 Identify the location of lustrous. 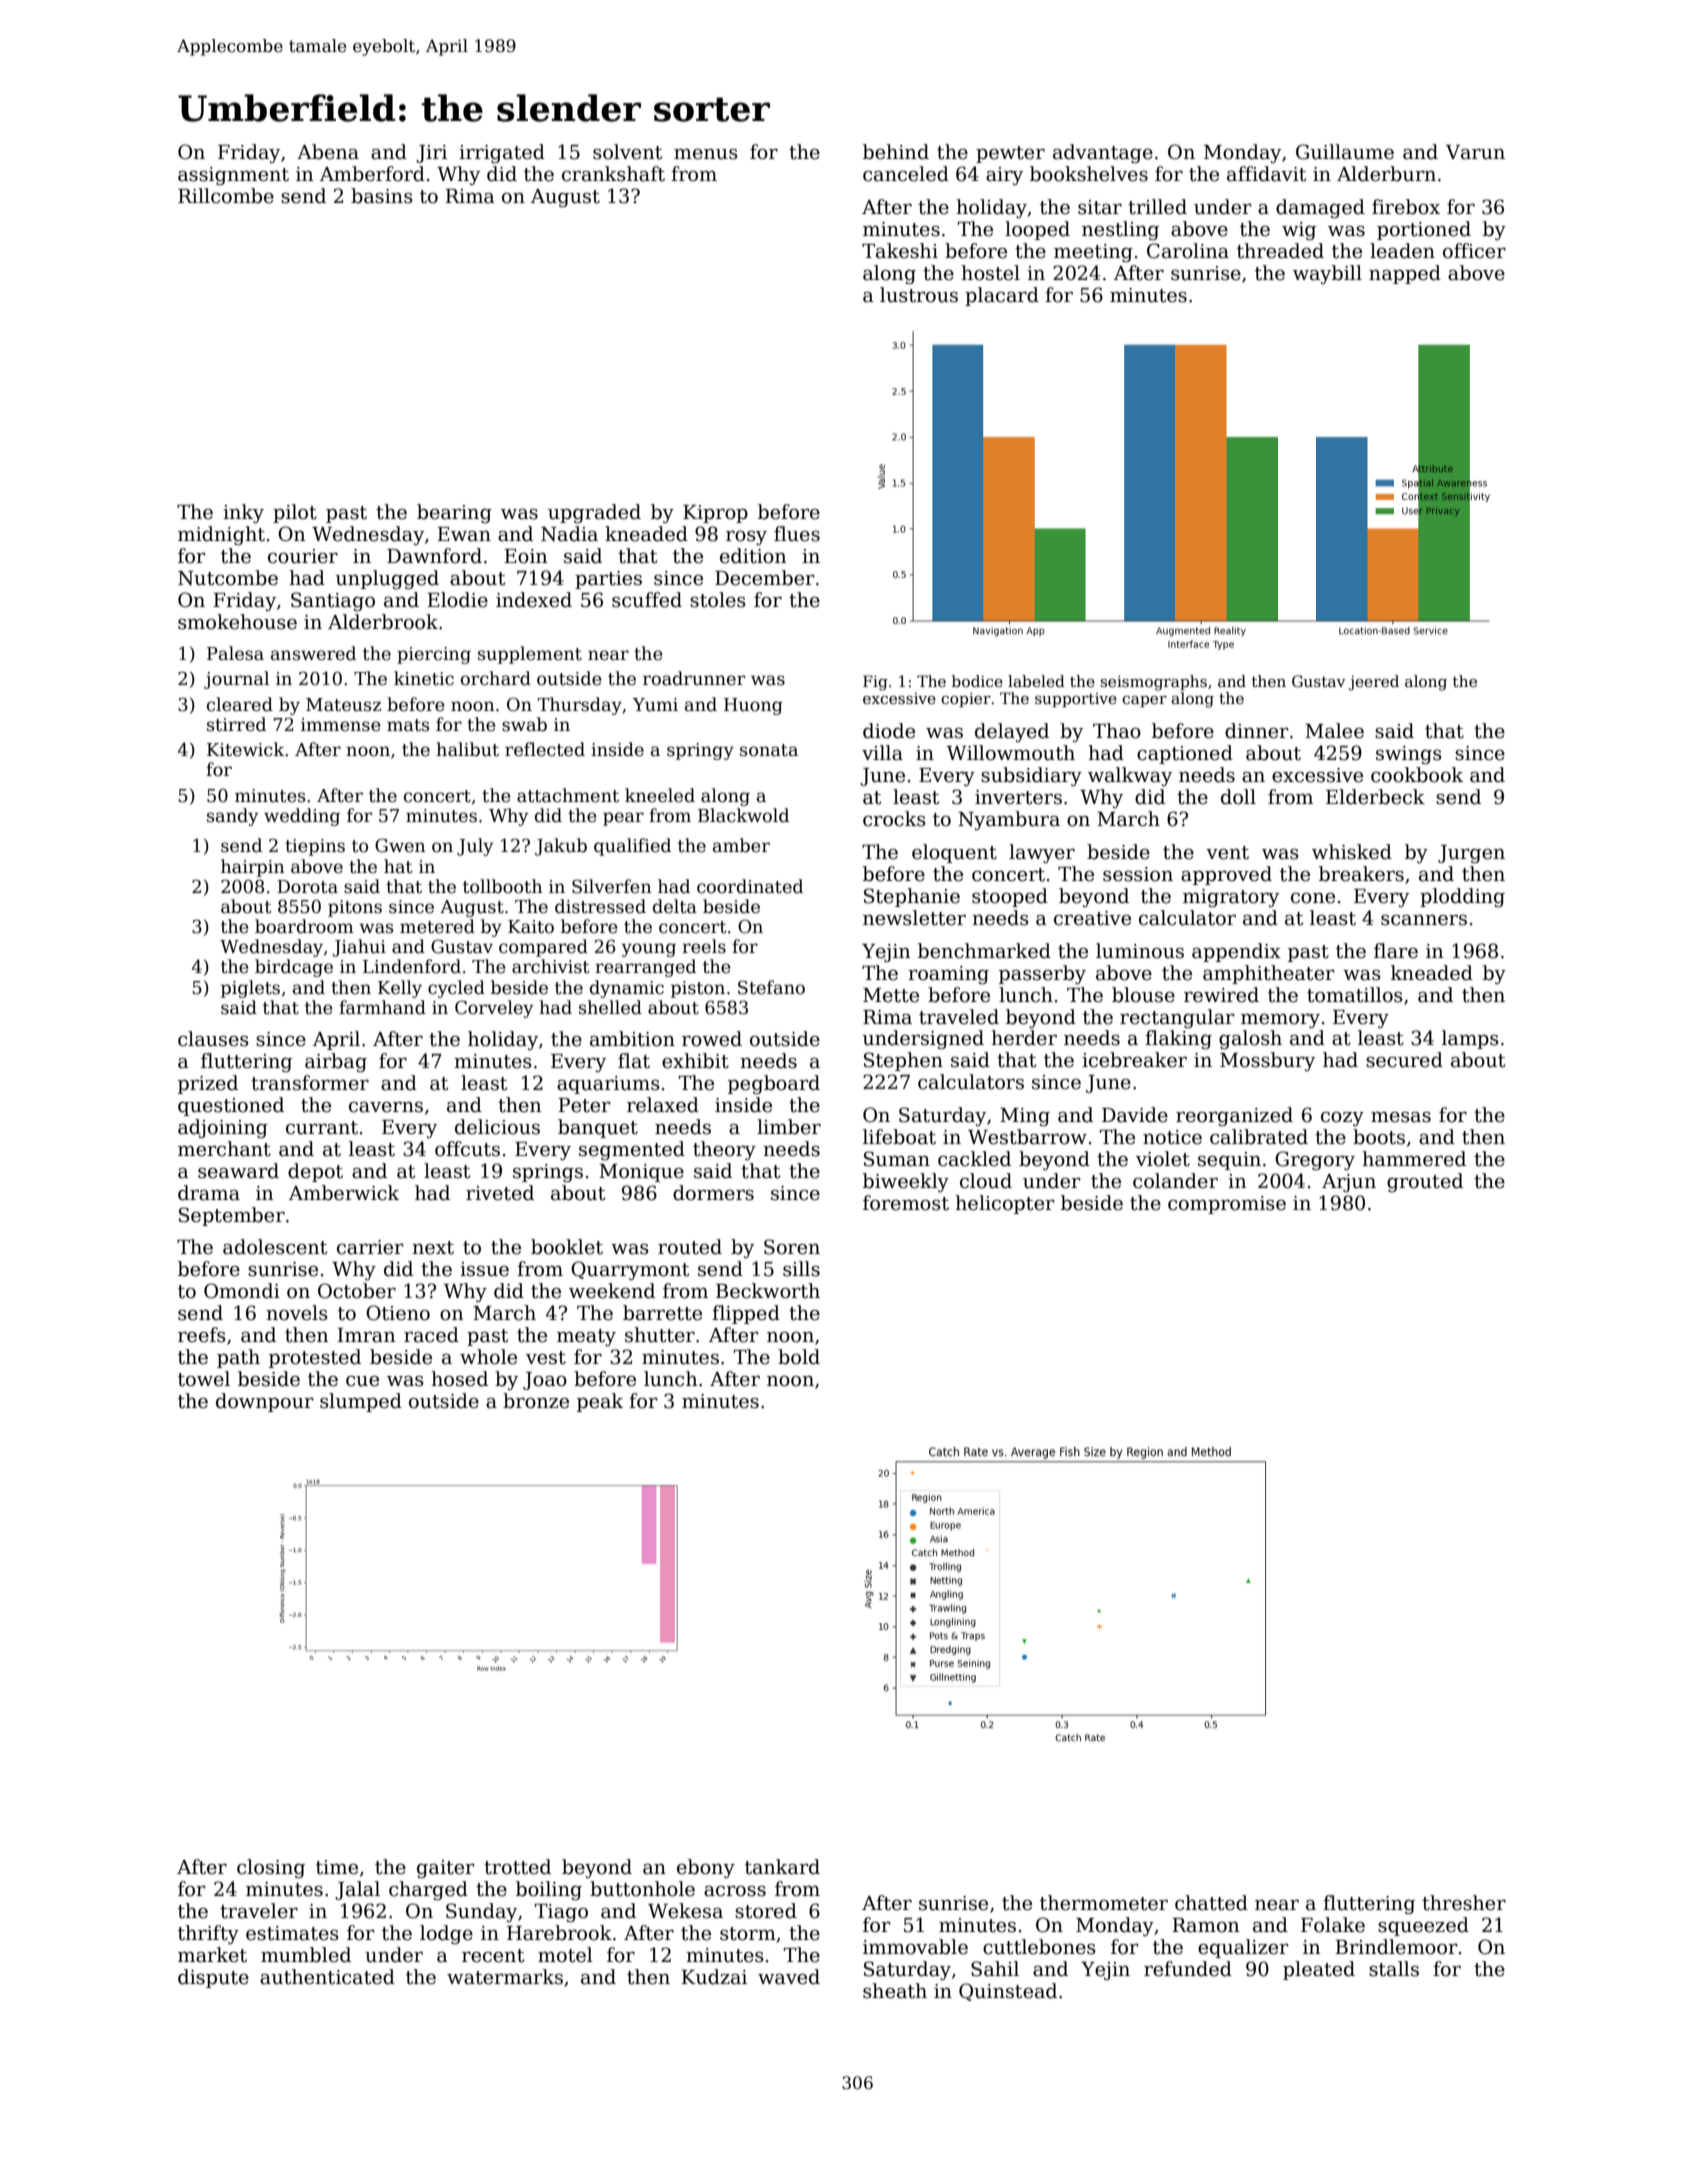
(919, 295).
